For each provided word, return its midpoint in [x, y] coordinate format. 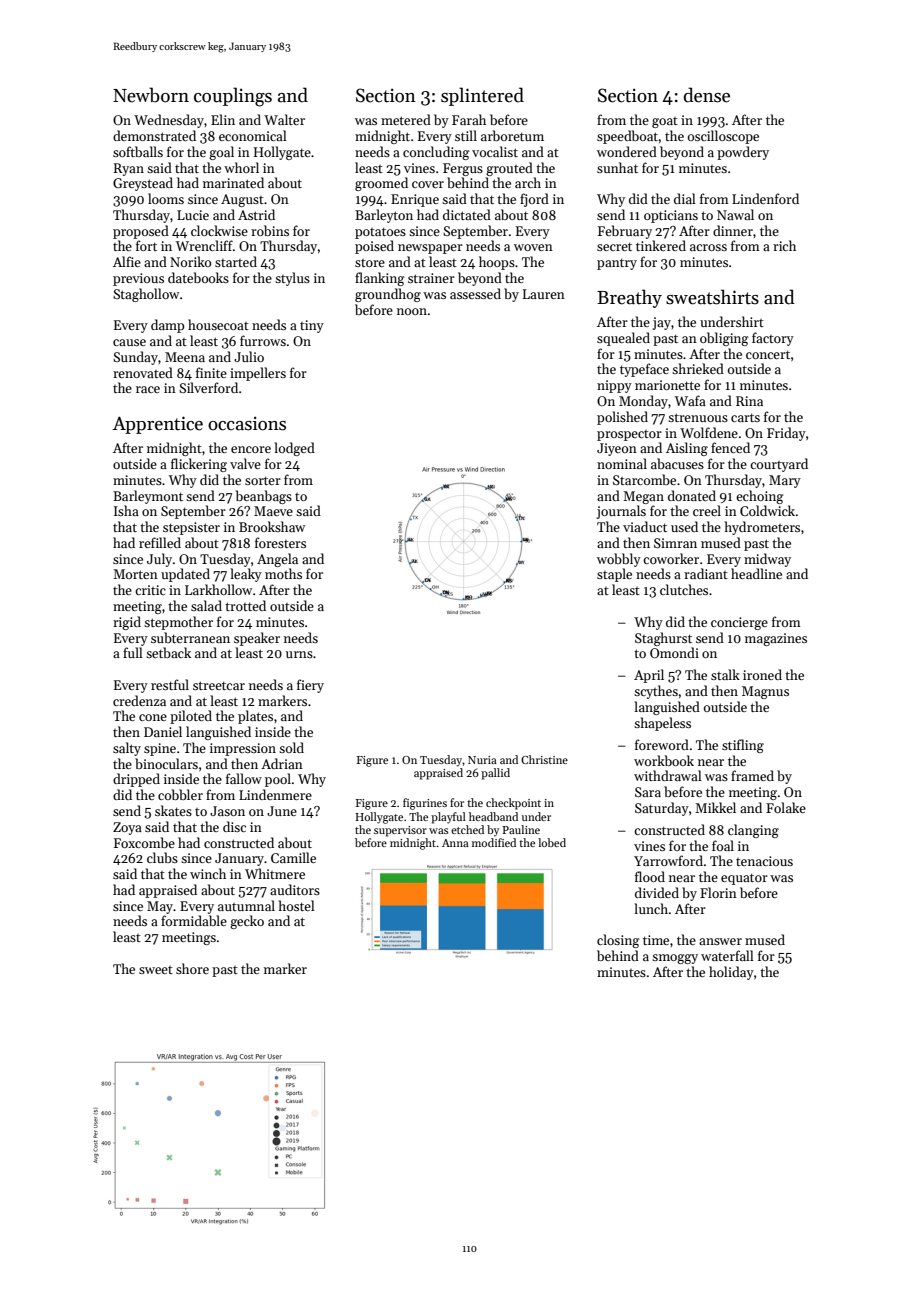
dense [707, 95]
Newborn [151, 95]
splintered [482, 96]
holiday [731, 973]
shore [192, 968]
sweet [156, 970]
